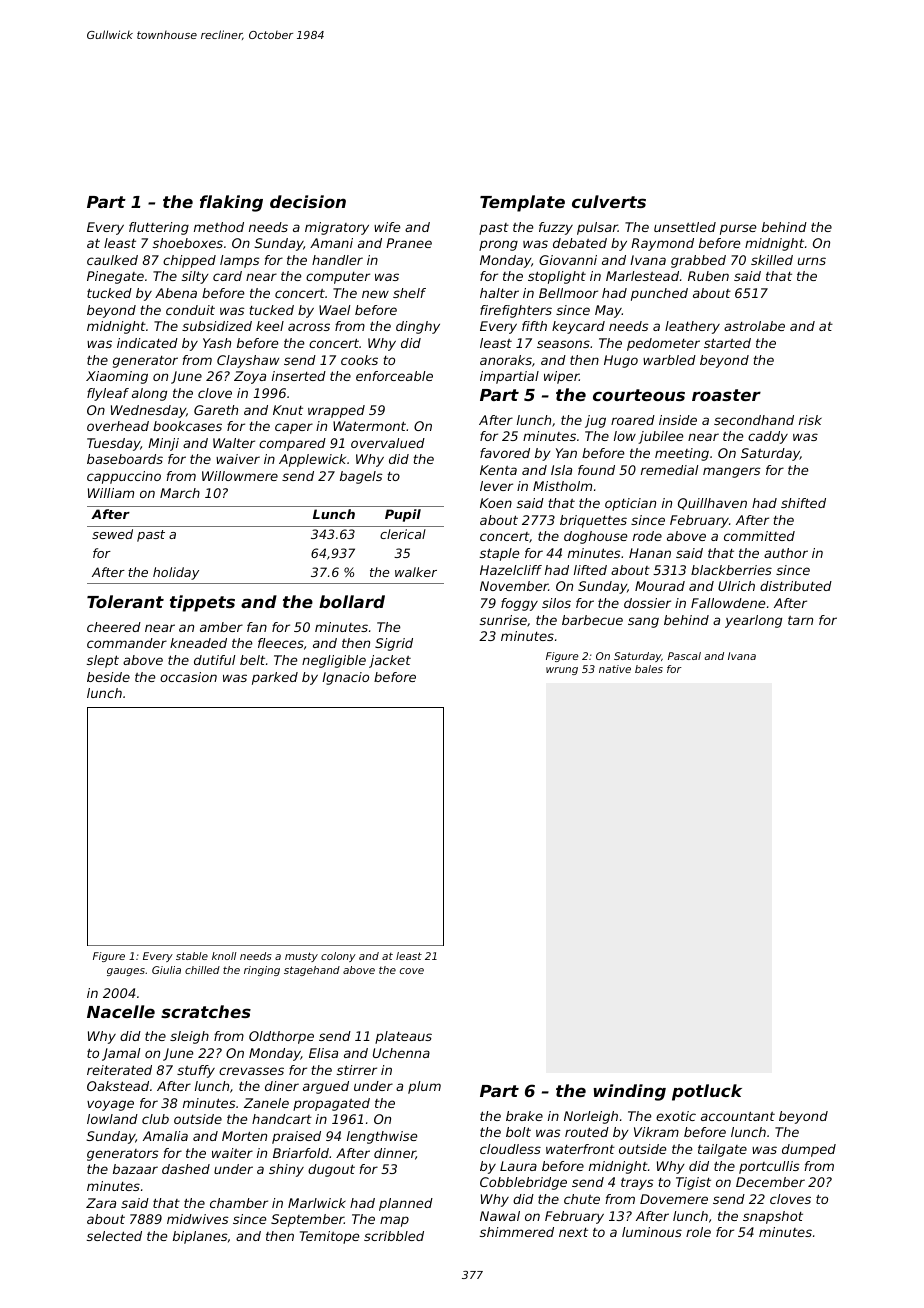 The image size is (924, 1308). Describe the element at coordinates (727, 343) in the screenshot. I see `started` at that location.
